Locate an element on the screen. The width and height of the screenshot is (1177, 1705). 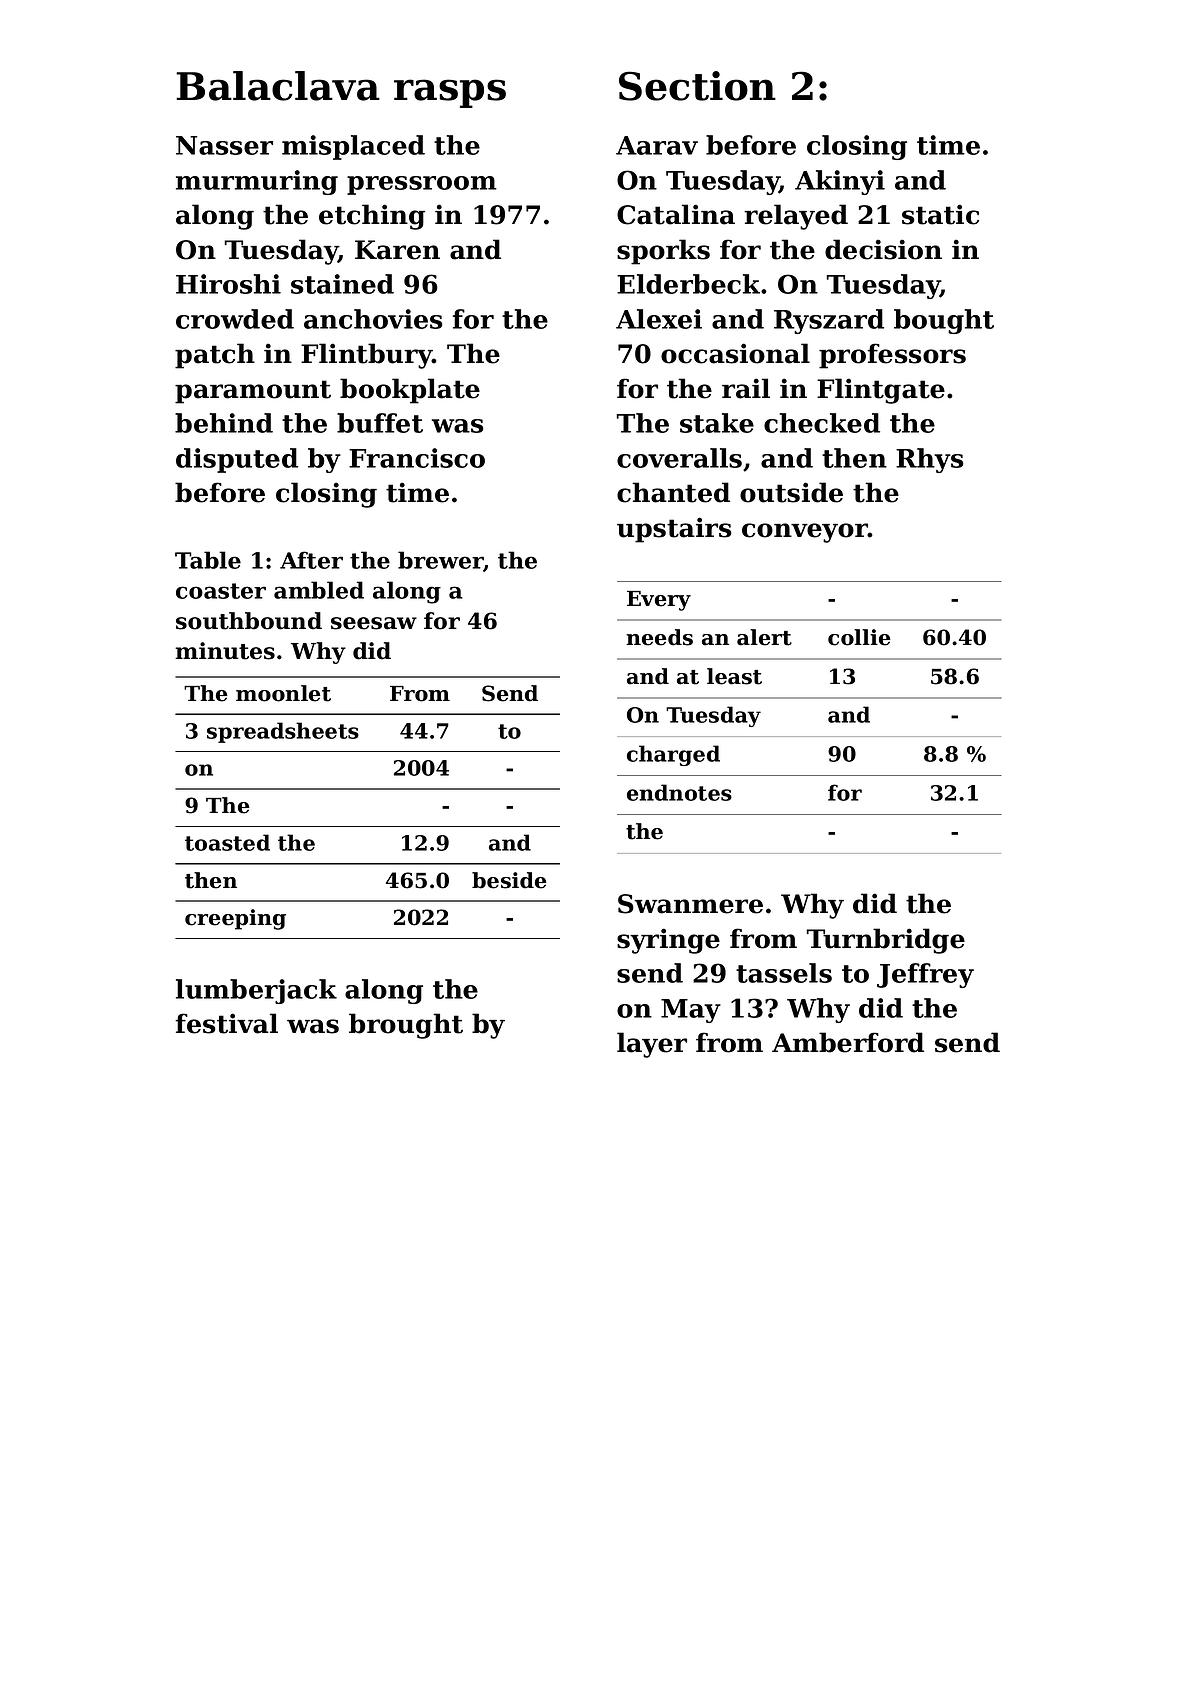
Akinyi is located at coordinates (840, 182).
